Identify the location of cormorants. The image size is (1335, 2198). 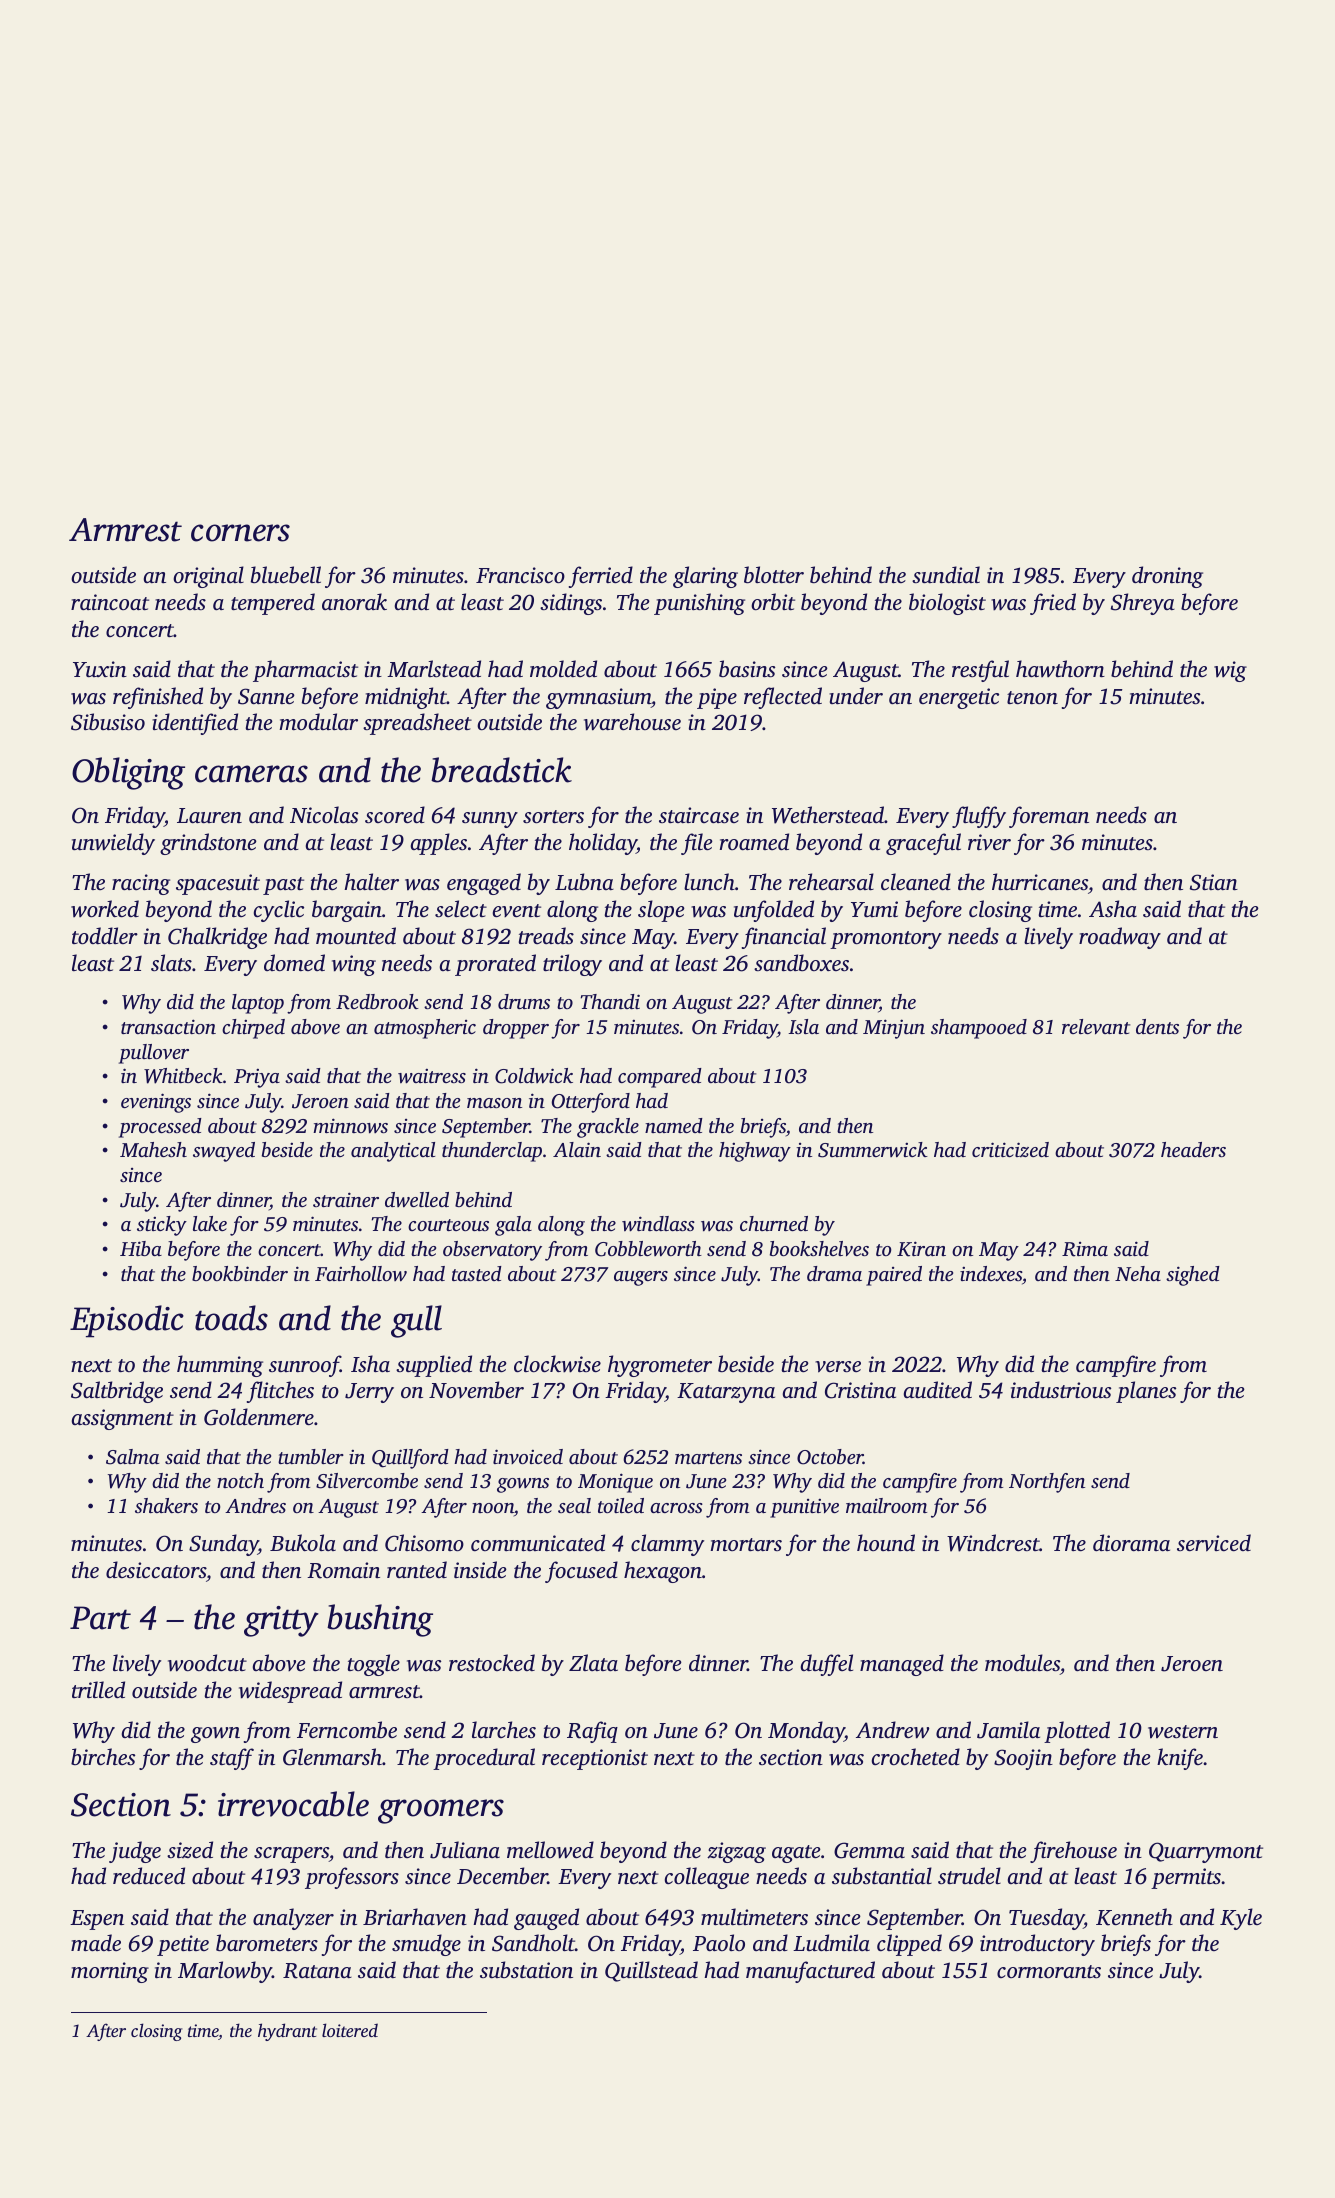
(1049, 1971).
